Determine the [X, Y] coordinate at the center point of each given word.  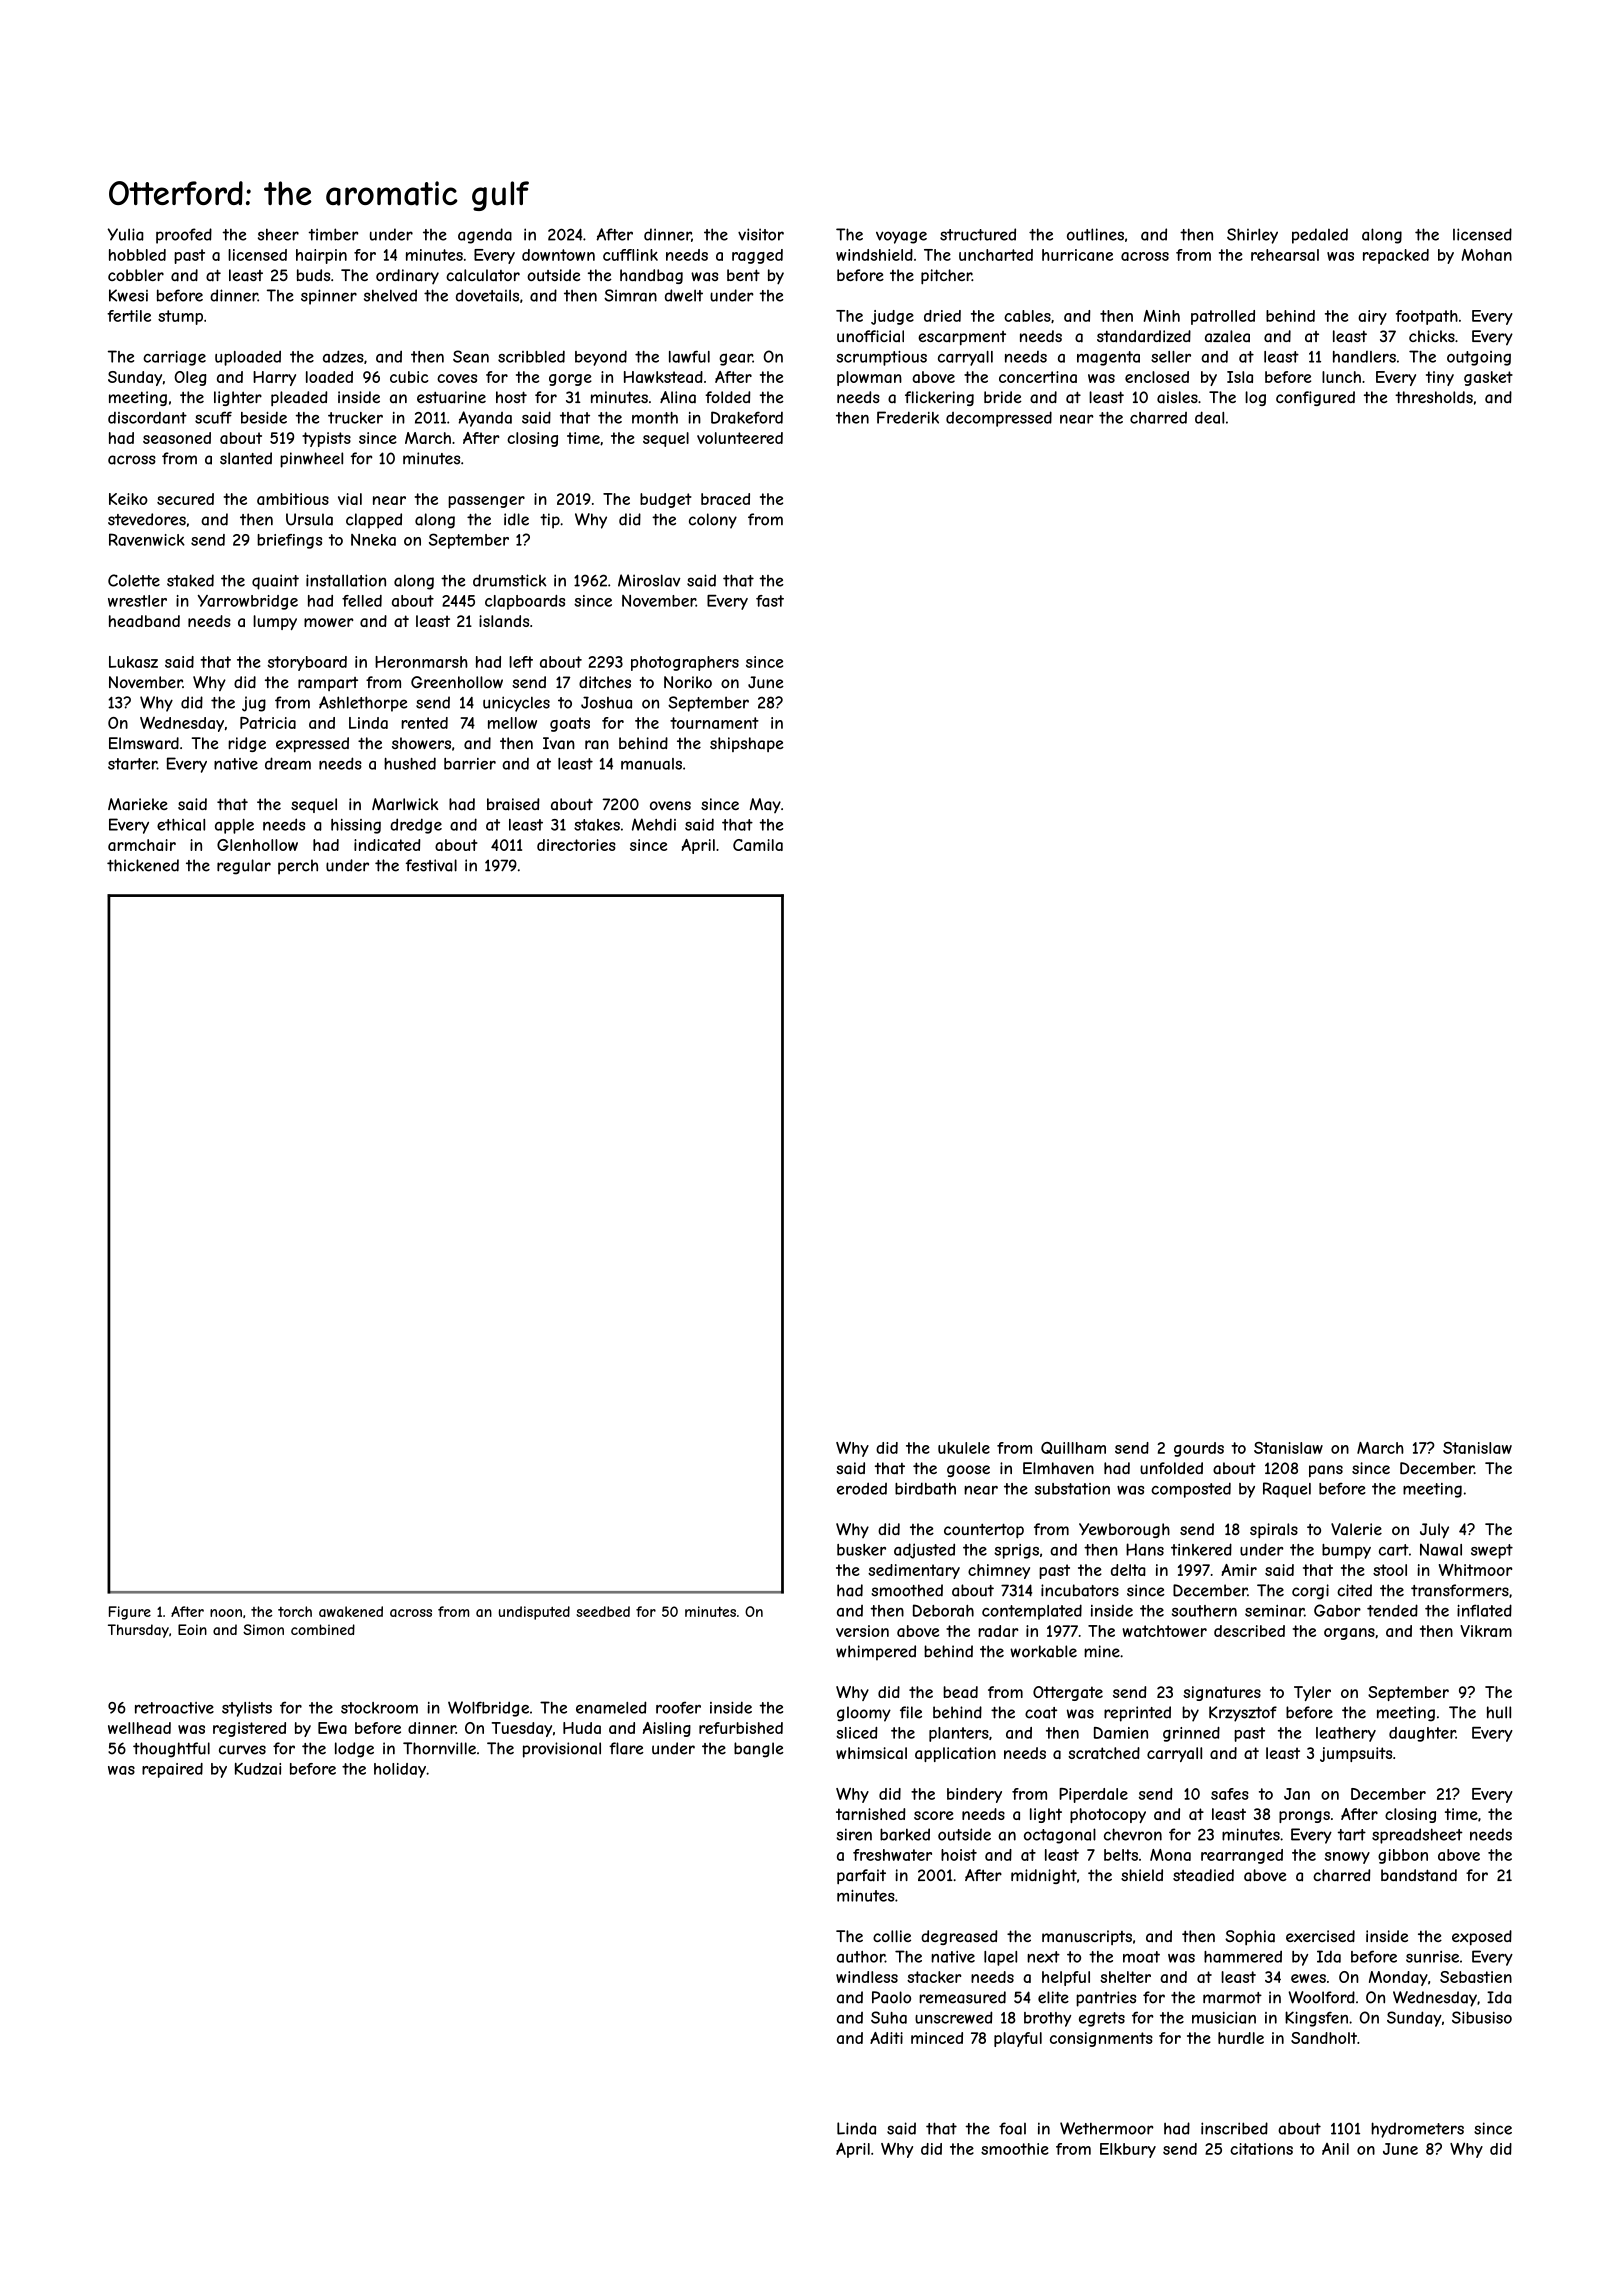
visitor [761, 234]
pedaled [1320, 236]
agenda [485, 236]
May [765, 805]
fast [770, 601]
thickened [143, 865]
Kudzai [258, 1769]
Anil [1335, 2149]
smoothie [1015, 2149]
